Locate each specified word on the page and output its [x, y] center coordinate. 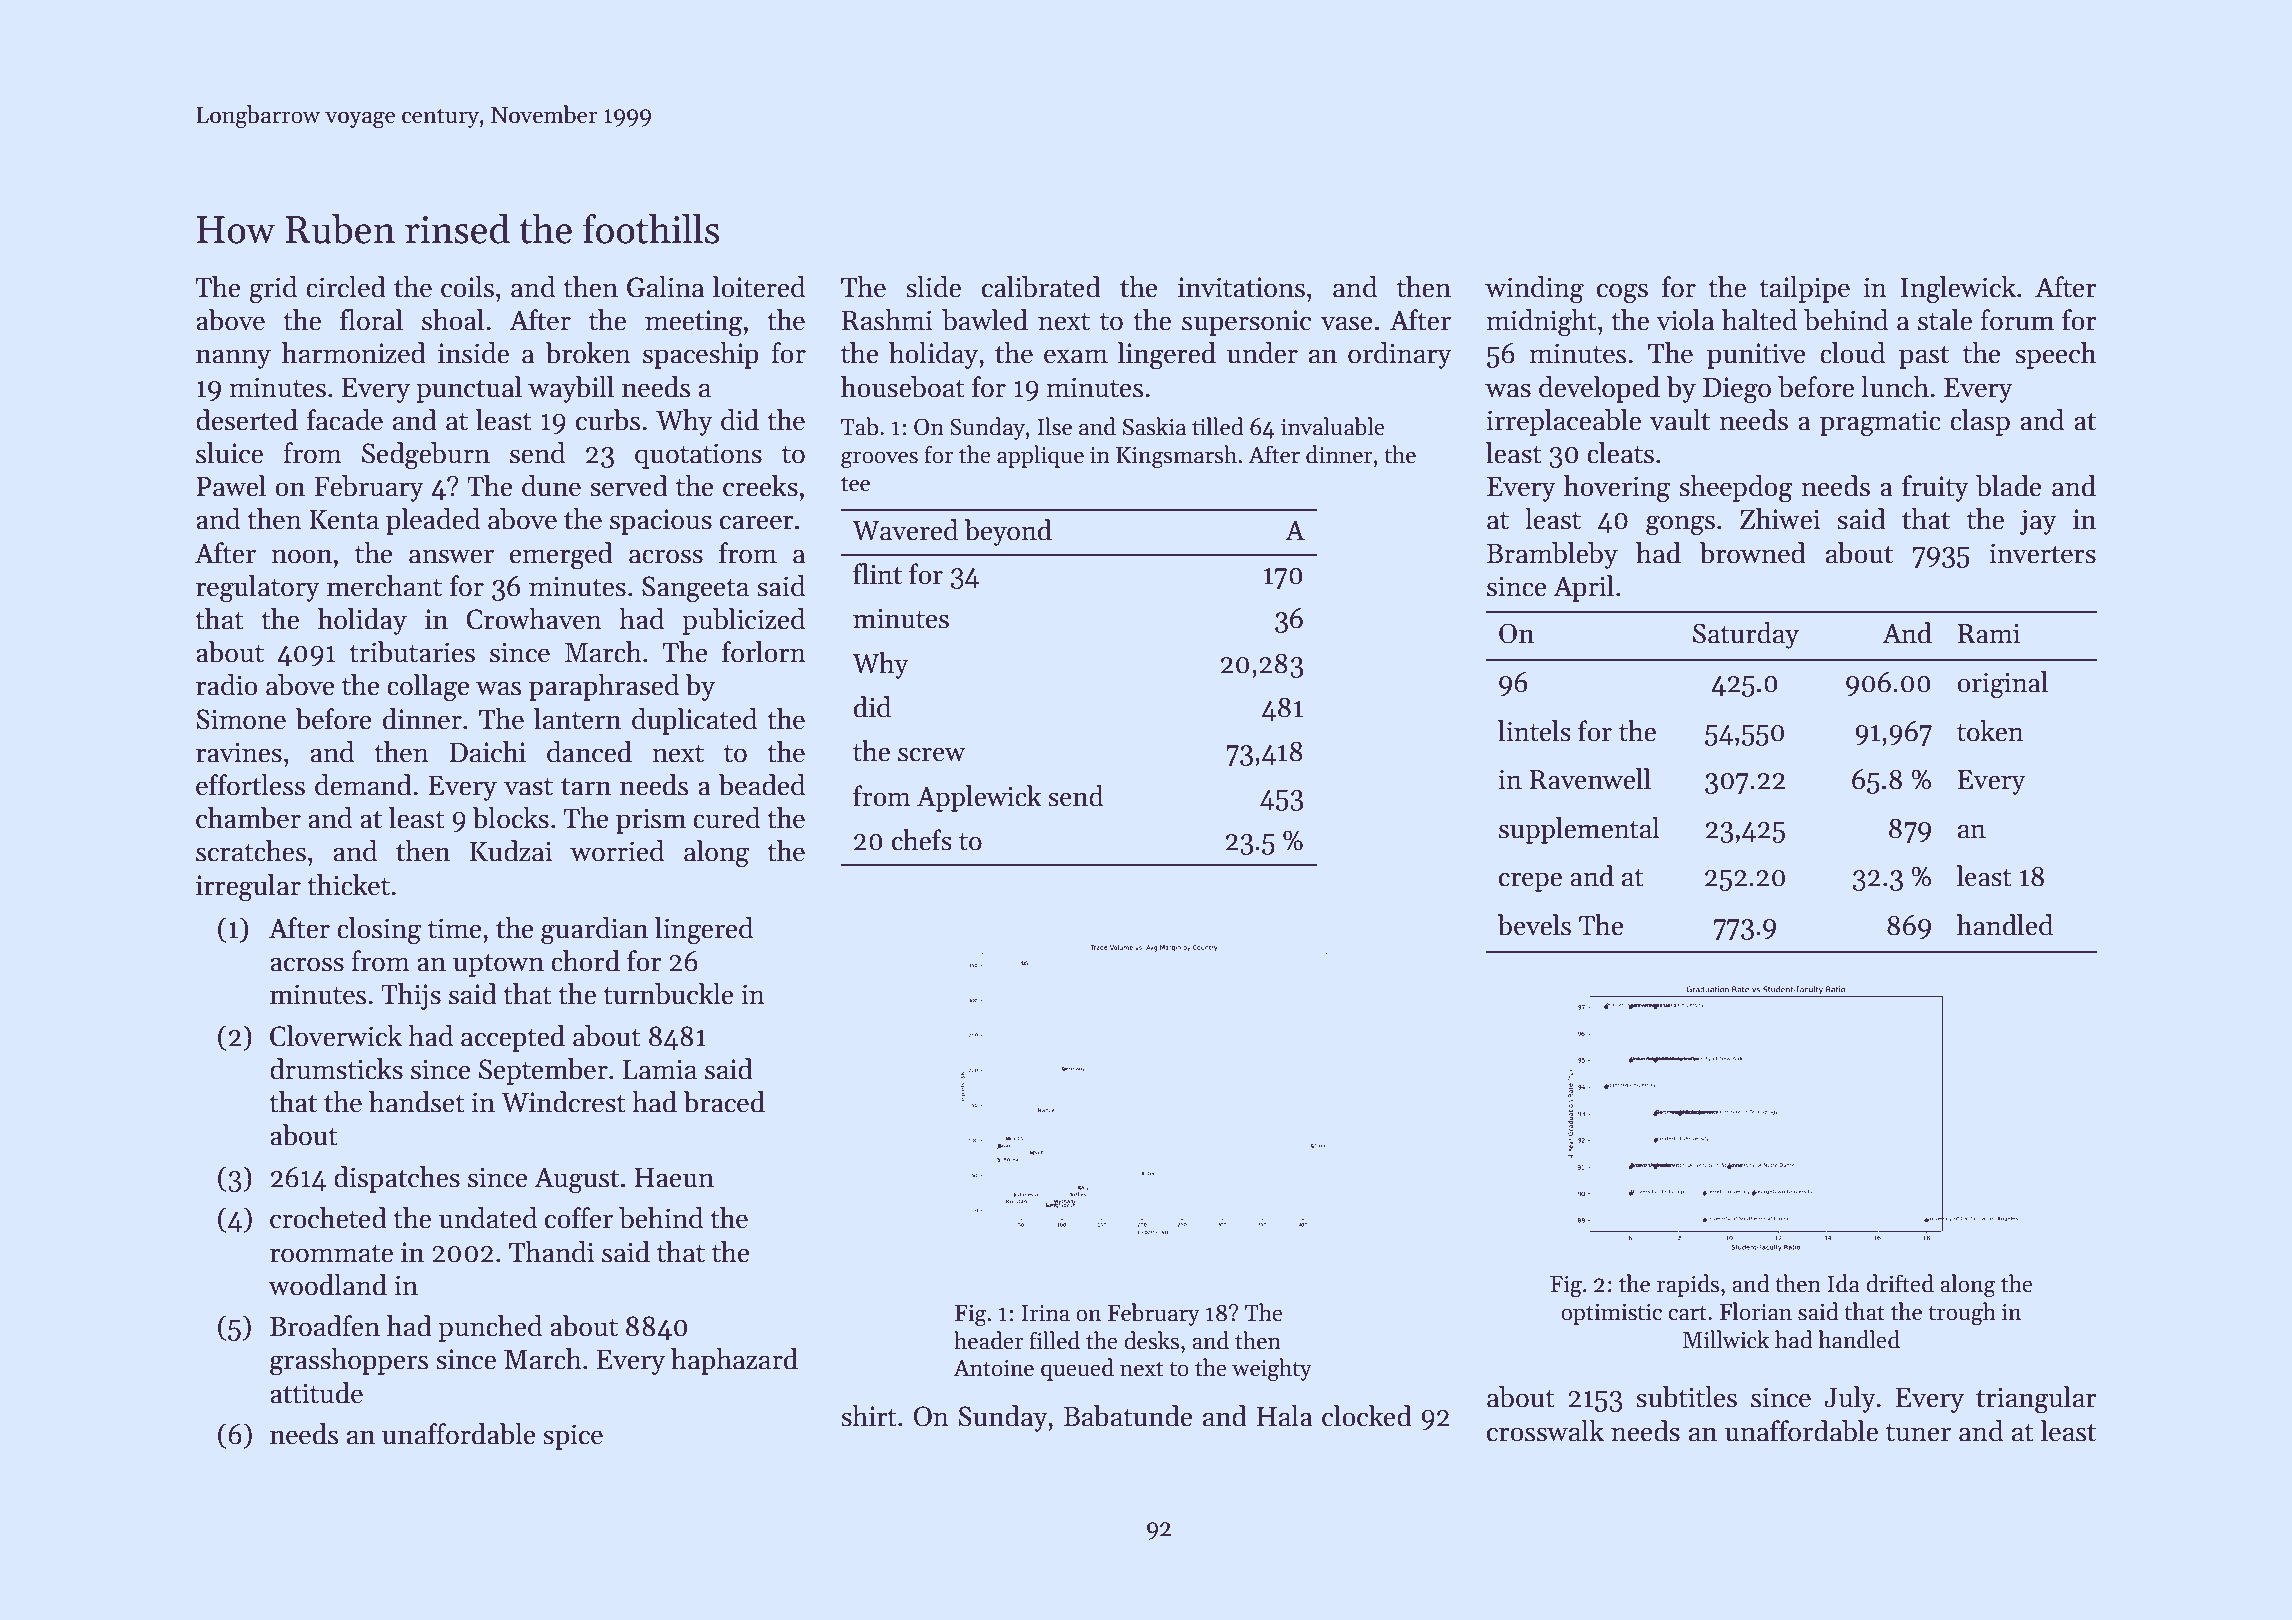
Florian [1755, 1311]
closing [379, 931]
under [1262, 353]
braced [724, 1102]
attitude [316, 1393]
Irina [1045, 1313]
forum [2017, 320]
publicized [743, 621]
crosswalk [1545, 1431]
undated [488, 1218]
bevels [1534, 925]
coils [467, 287]
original [2002, 685]
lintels [1534, 731]
